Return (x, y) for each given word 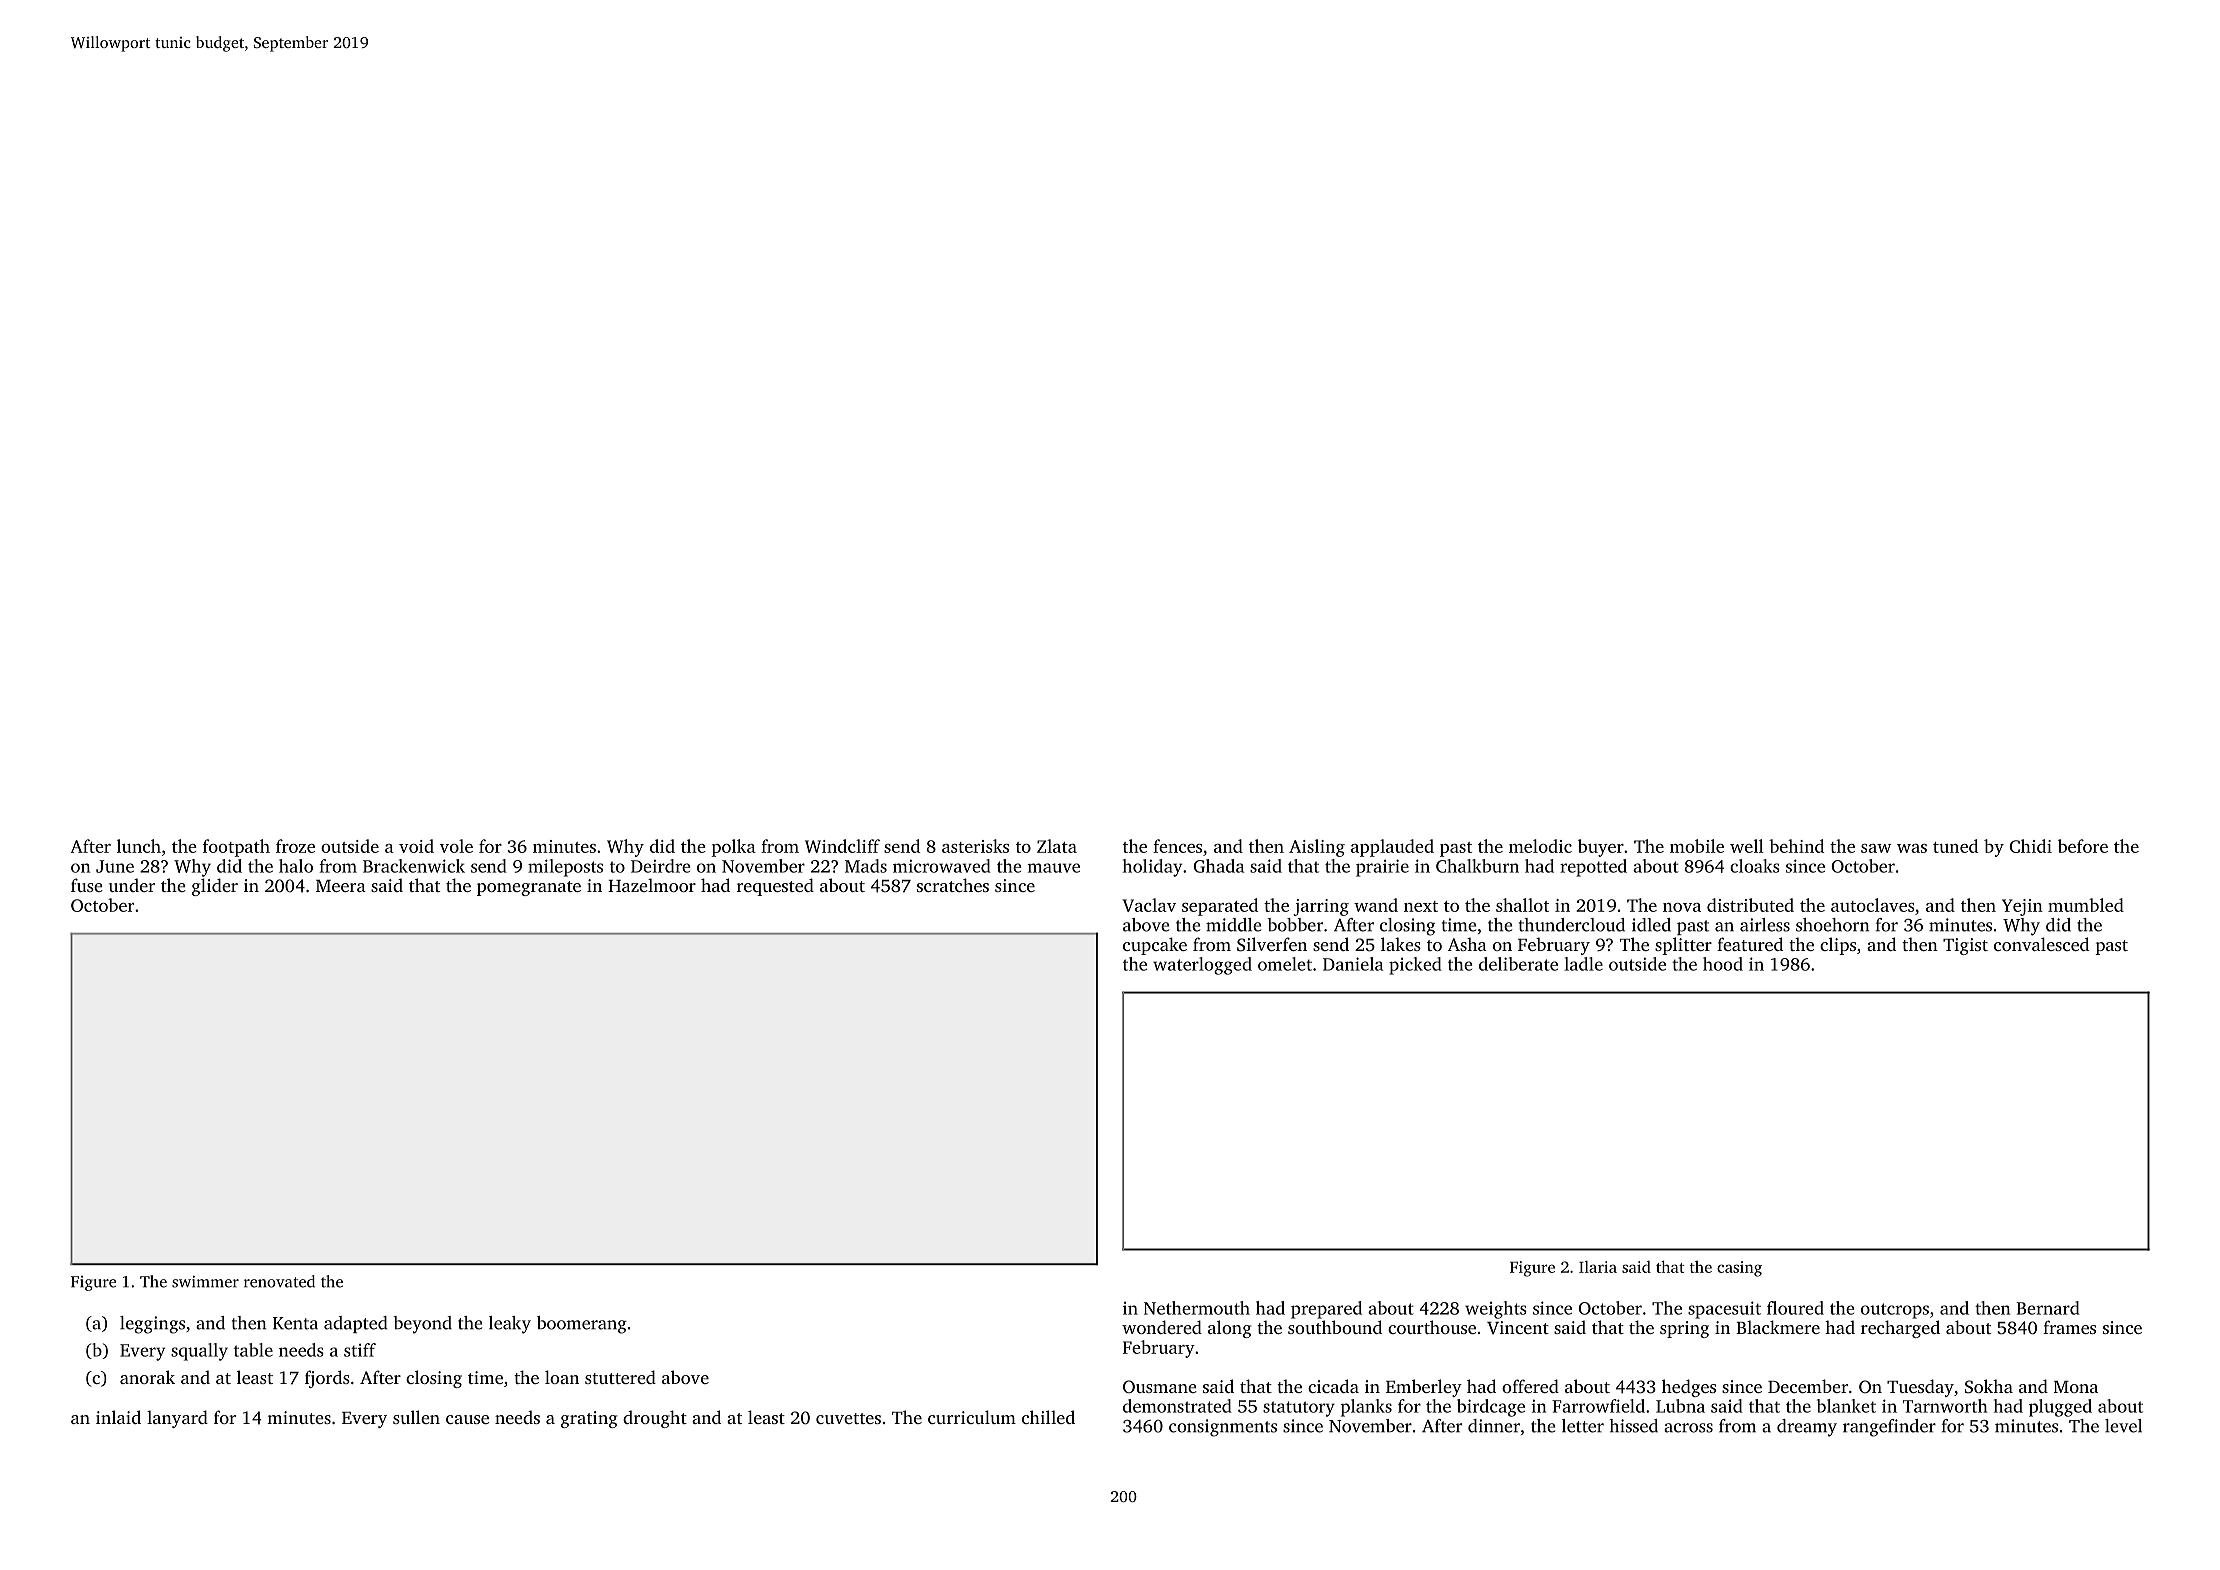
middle (1233, 925)
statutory (1299, 1409)
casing (1739, 1269)
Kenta (295, 1323)
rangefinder (1889, 1428)
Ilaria (1598, 1267)
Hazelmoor (652, 885)
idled (1651, 925)
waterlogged (1202, 966)
